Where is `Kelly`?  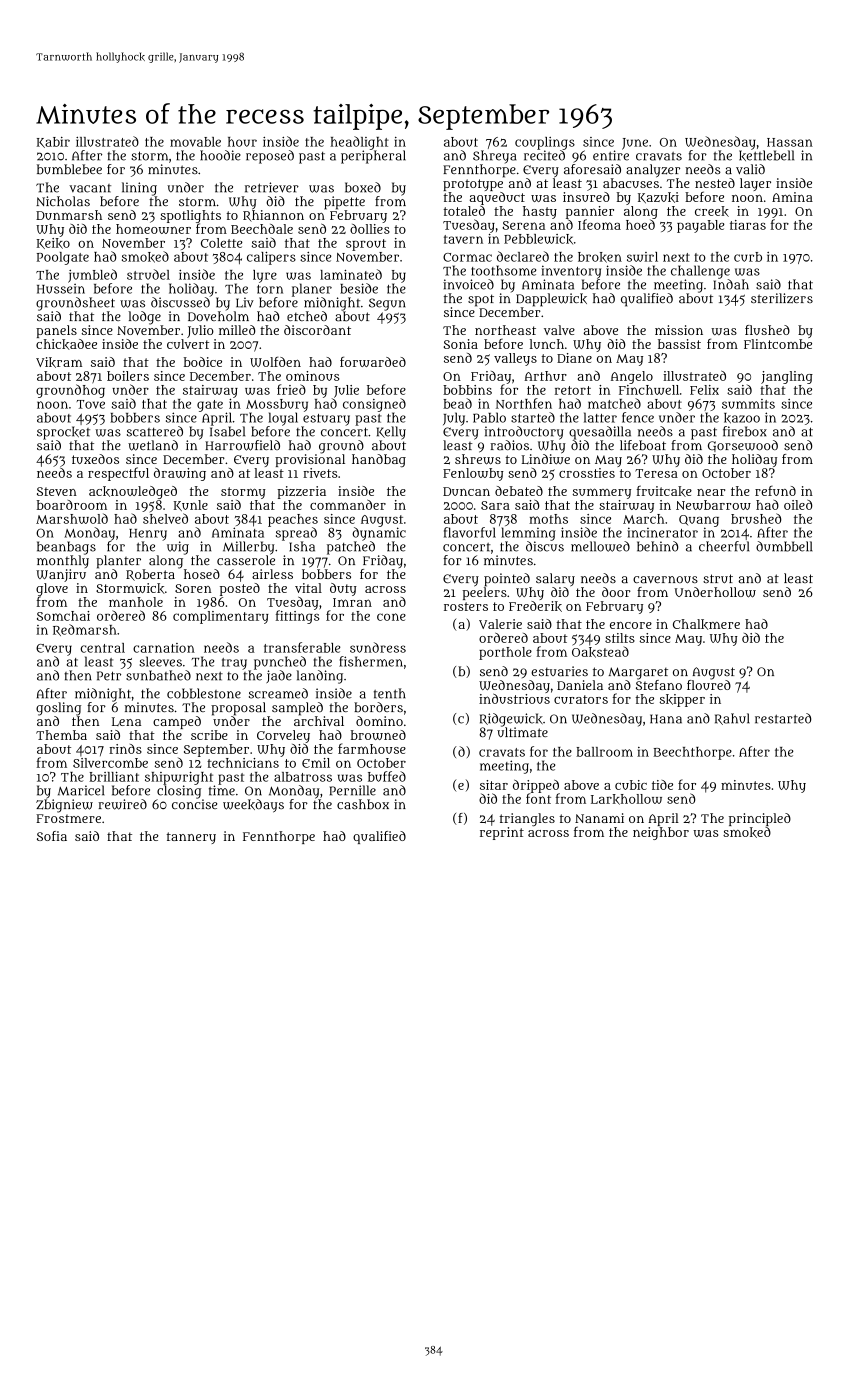 Kelly is located at coordinates (391, 433).
